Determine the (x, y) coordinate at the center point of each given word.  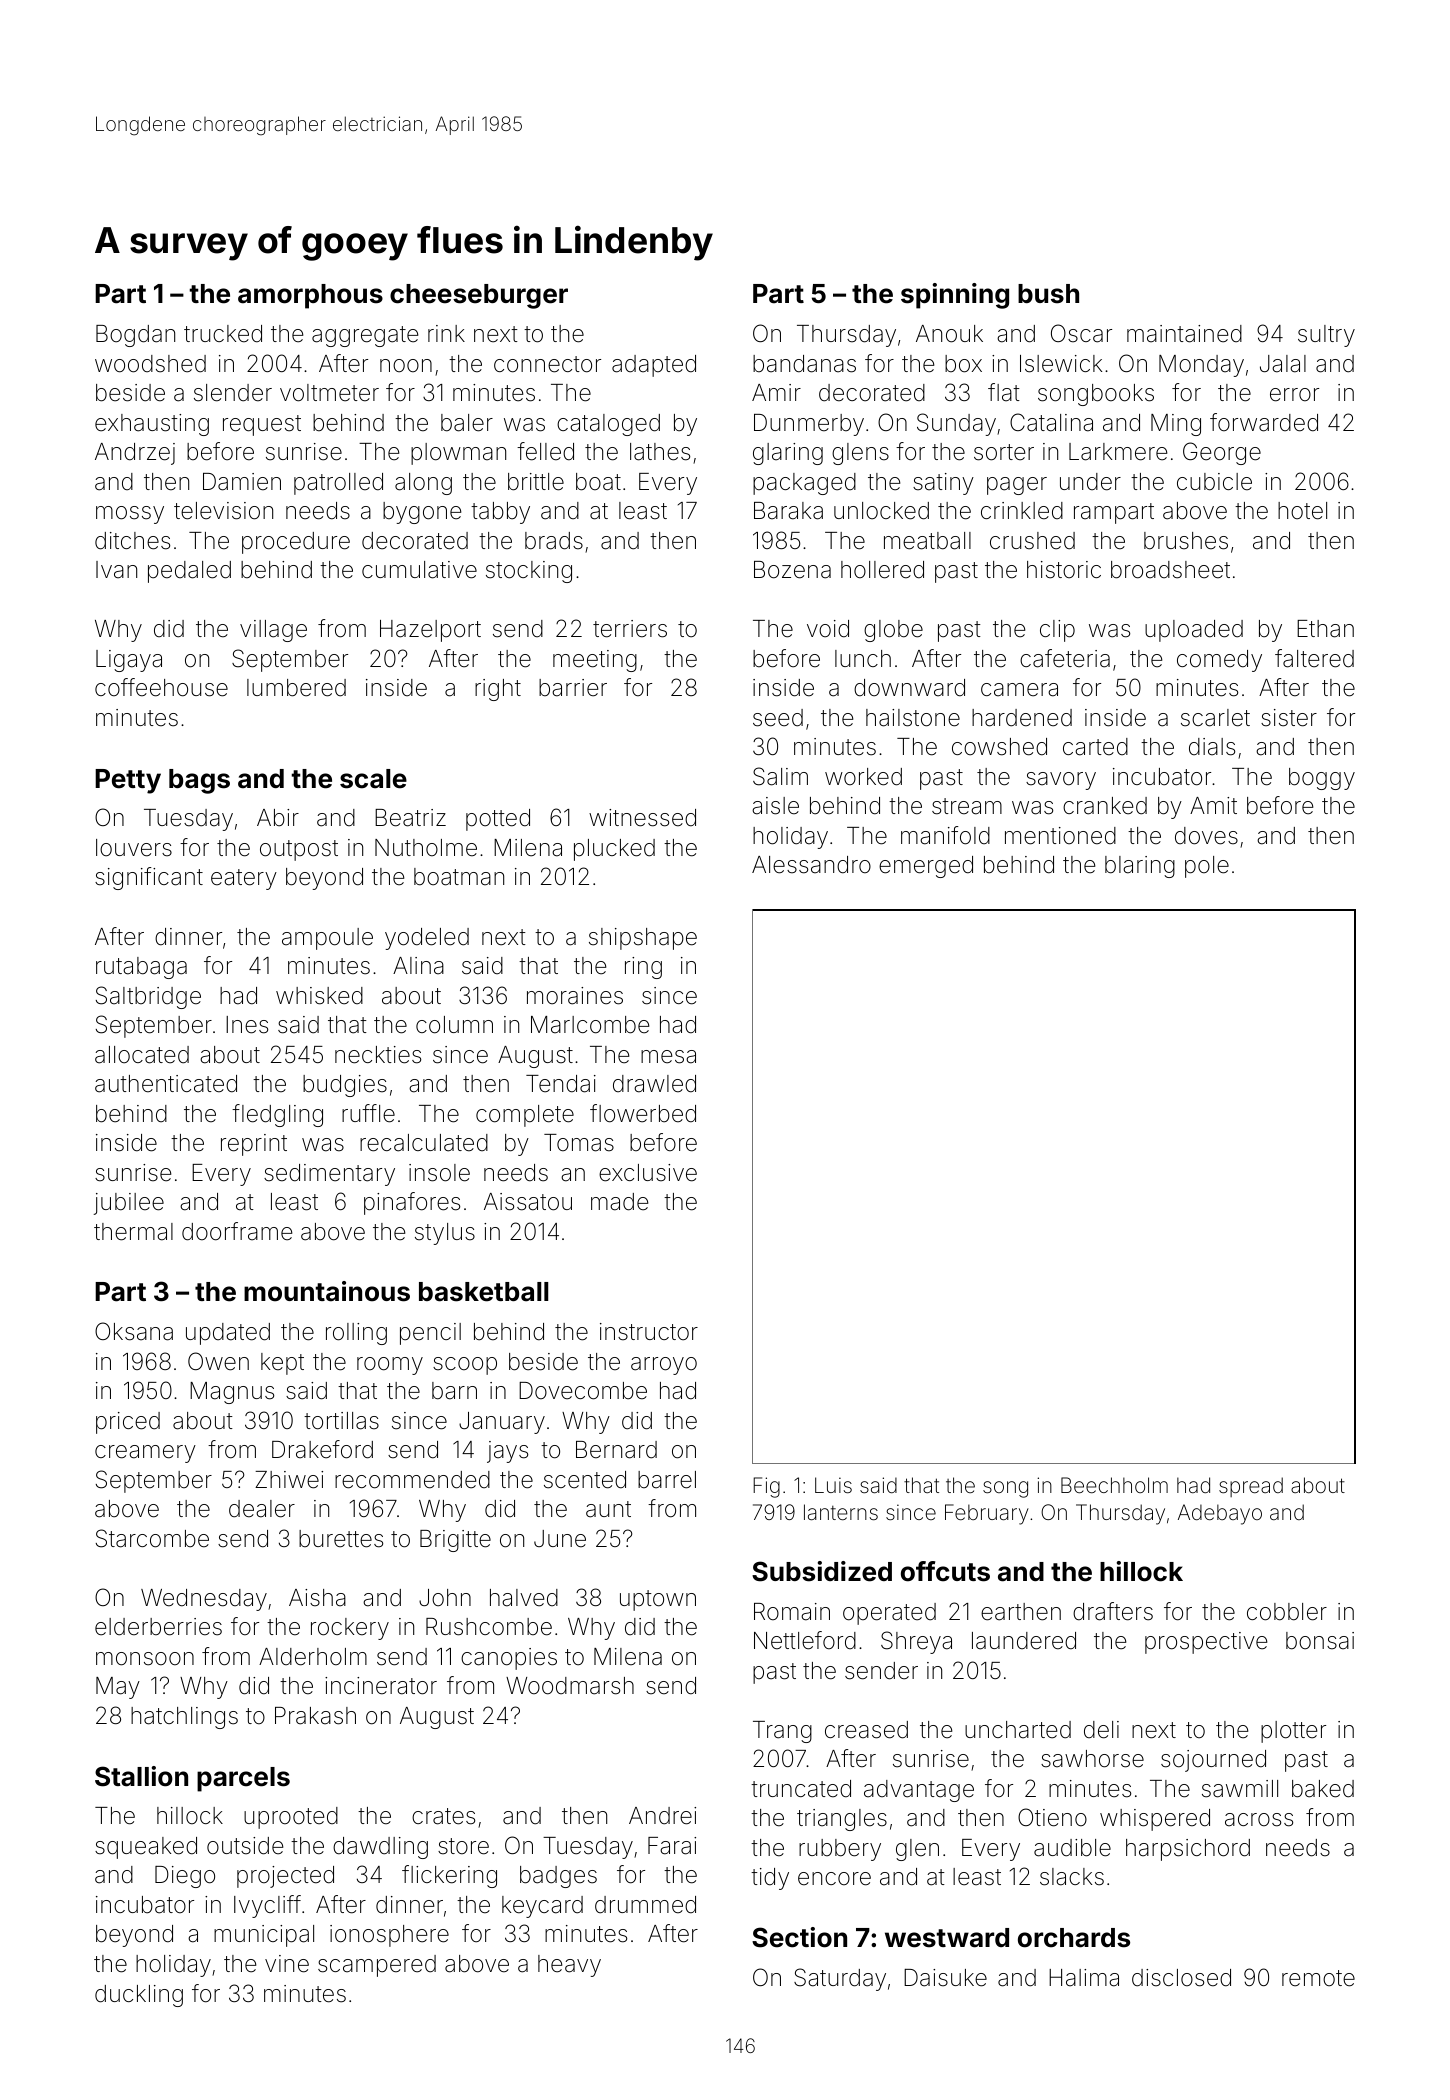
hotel (1302, 511)
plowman (458, 454)
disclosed (1181, 1978)
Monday (1201, 366)
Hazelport (430, 631)
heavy (569, 1966)
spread (1251, 1487)
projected (285, 1877)
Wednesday (204, 1600)
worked (863, 777)
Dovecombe (583, 1391)
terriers (630, 629)
